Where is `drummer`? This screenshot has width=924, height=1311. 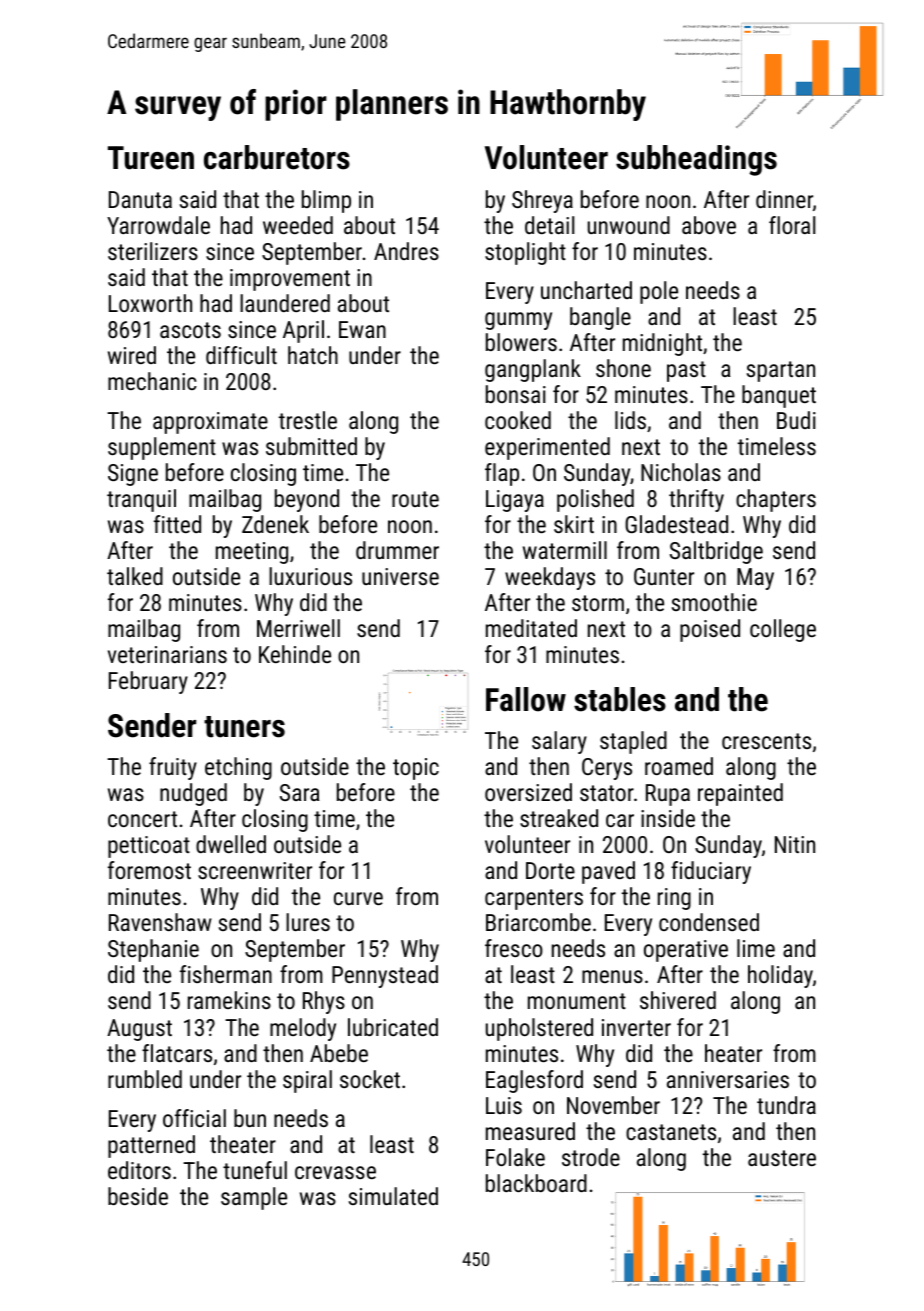
drummer is located at coordinates (397, 550).
